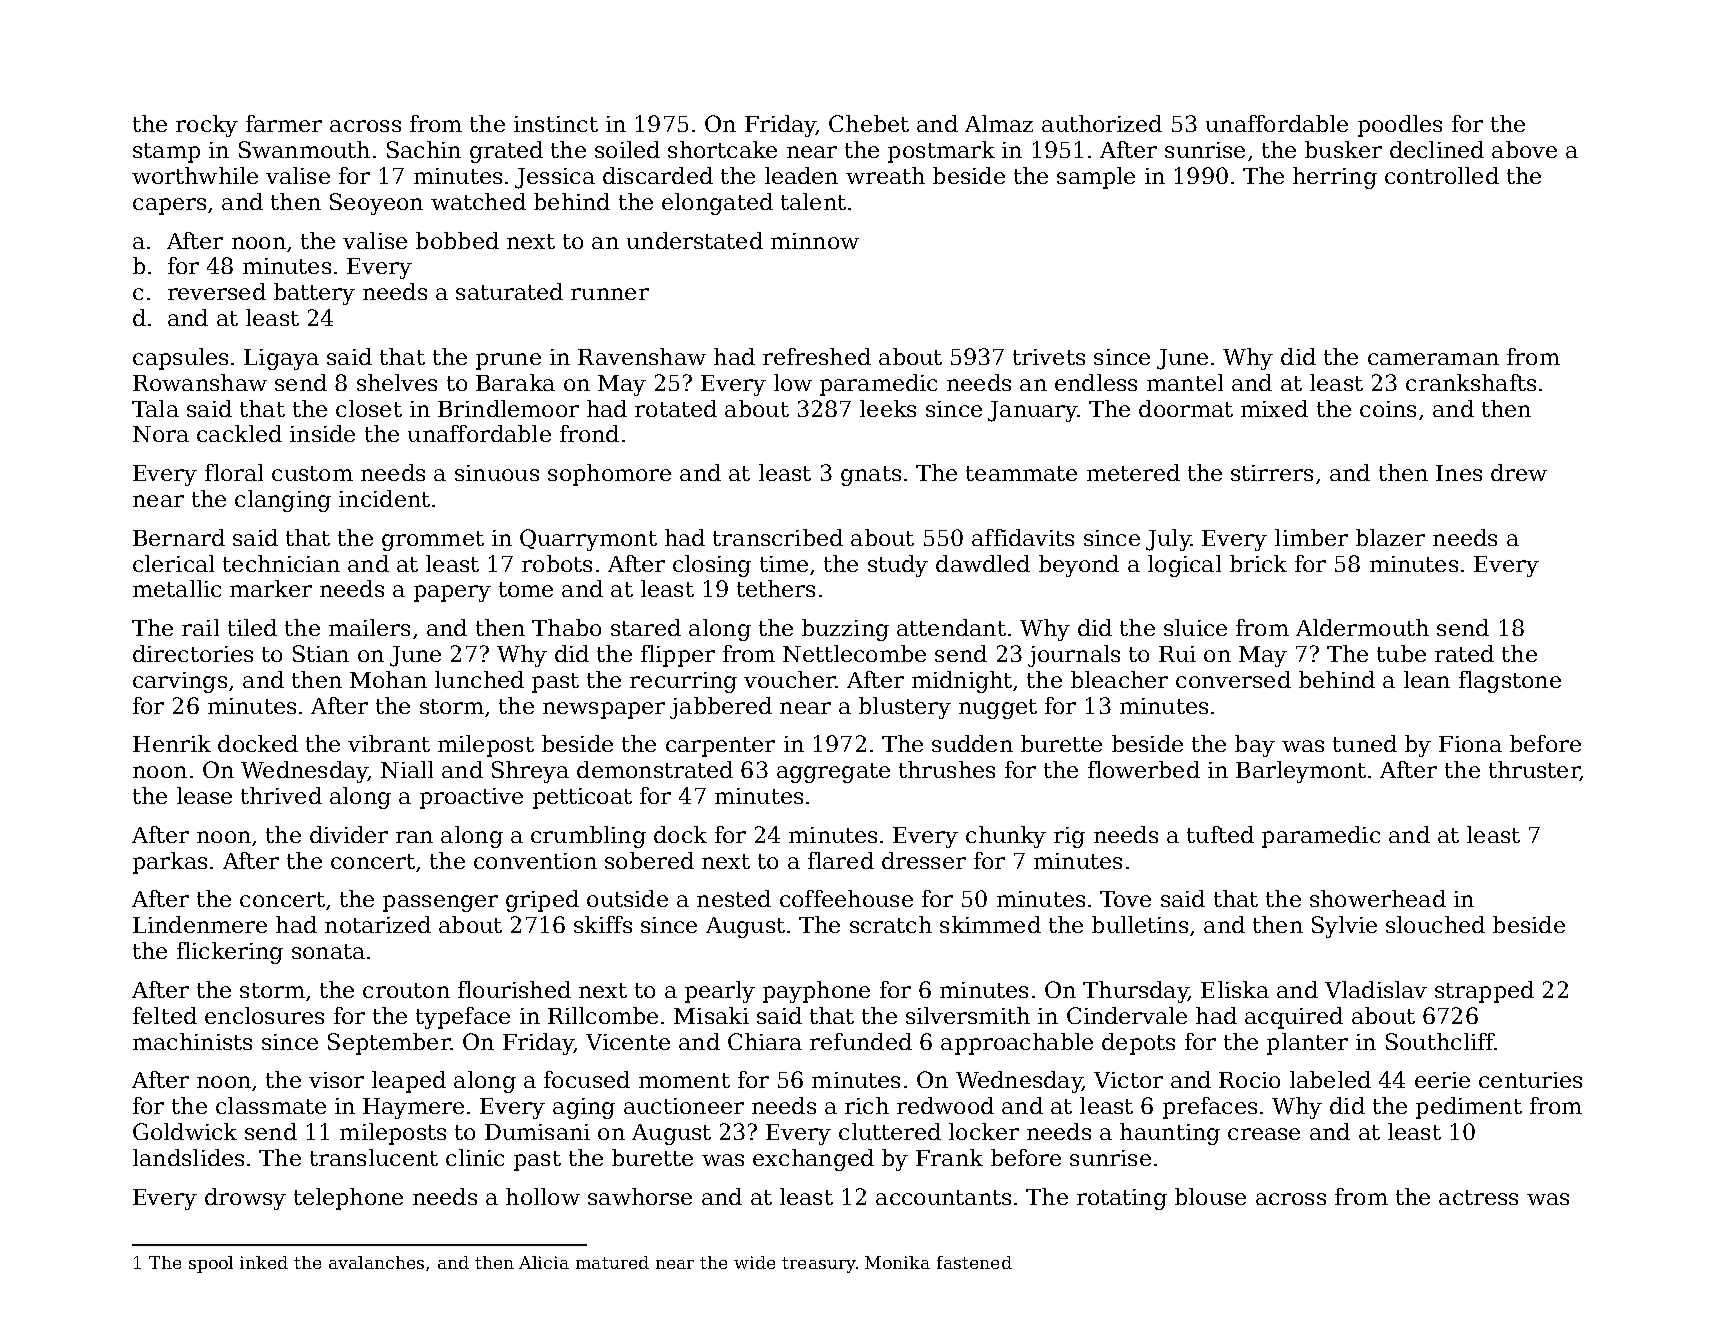 This screenshot has height=1330, width=1721. Describe the element at coordinates (177, 588) in the screenshot. I see `metallic` at that location.
